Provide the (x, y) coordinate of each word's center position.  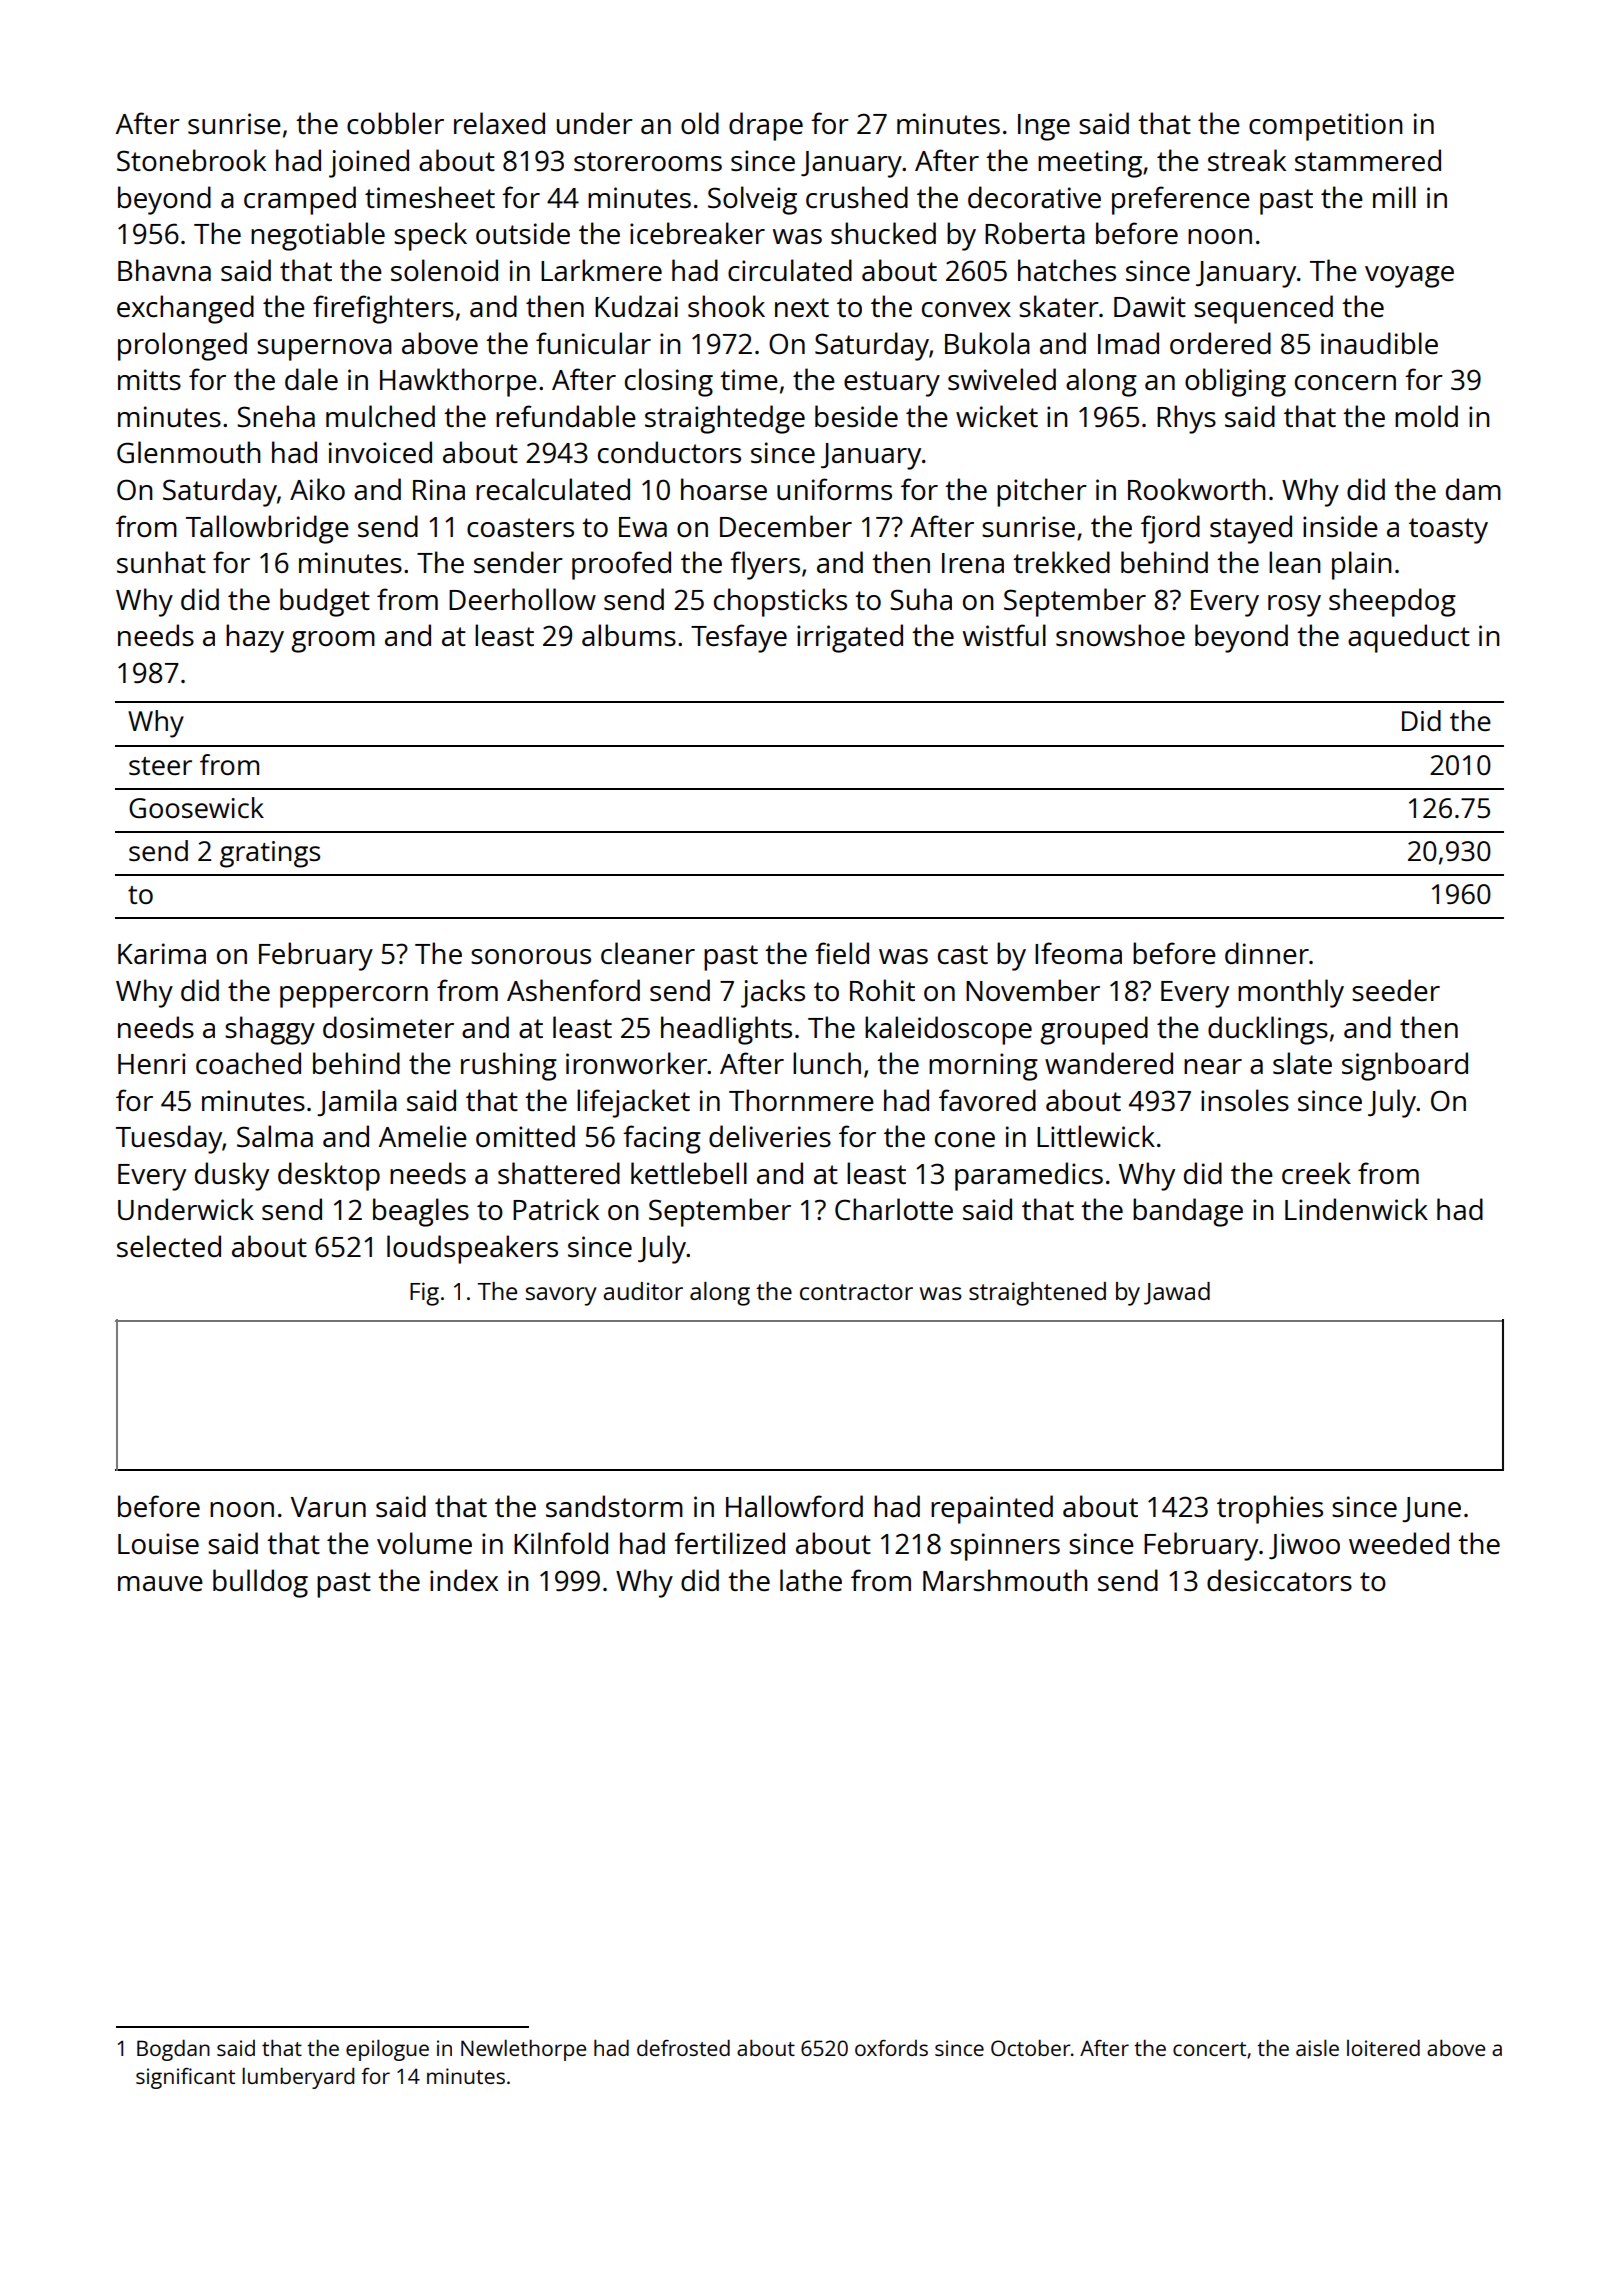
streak (1247, 160)
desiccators (1279, 1580)
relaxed (499, 123)
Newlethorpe (523, 2050)
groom (333, 642)
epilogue (387, 2050)
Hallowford (794, 1506)
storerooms (648, 161)
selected (169, 1246)
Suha (921, 599)
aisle (1317, 2047)
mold (1426, 416)
